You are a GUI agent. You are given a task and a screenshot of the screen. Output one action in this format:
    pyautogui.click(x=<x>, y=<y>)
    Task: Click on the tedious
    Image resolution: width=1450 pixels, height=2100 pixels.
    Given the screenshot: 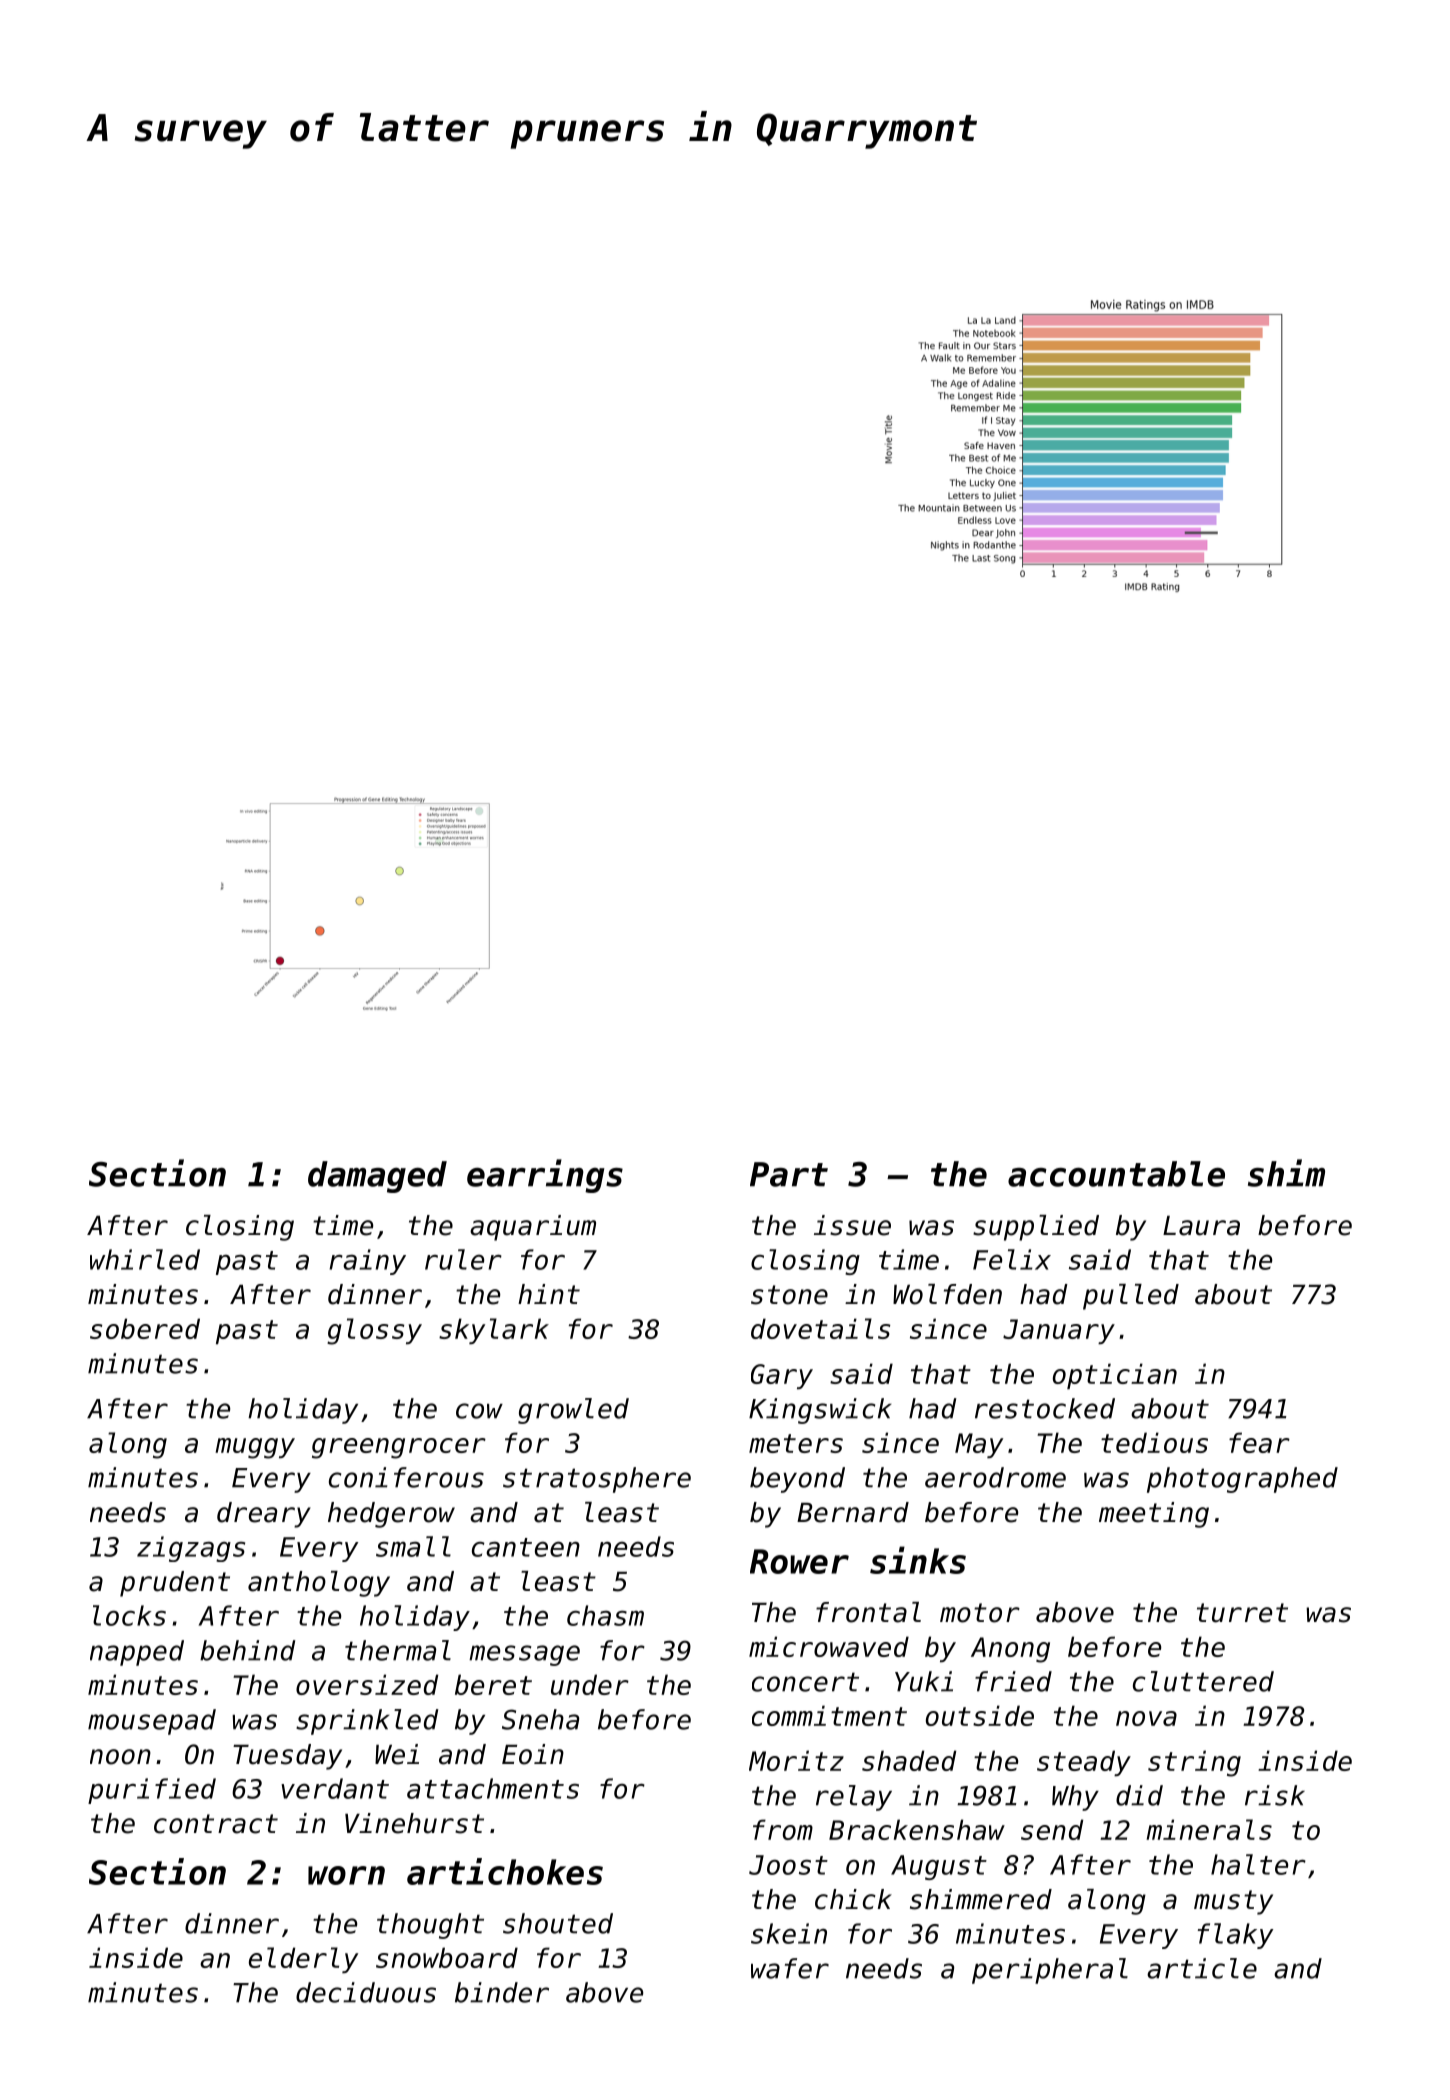 What is the action you would take?
    pyautogui.click(x=1154, y=1442)
